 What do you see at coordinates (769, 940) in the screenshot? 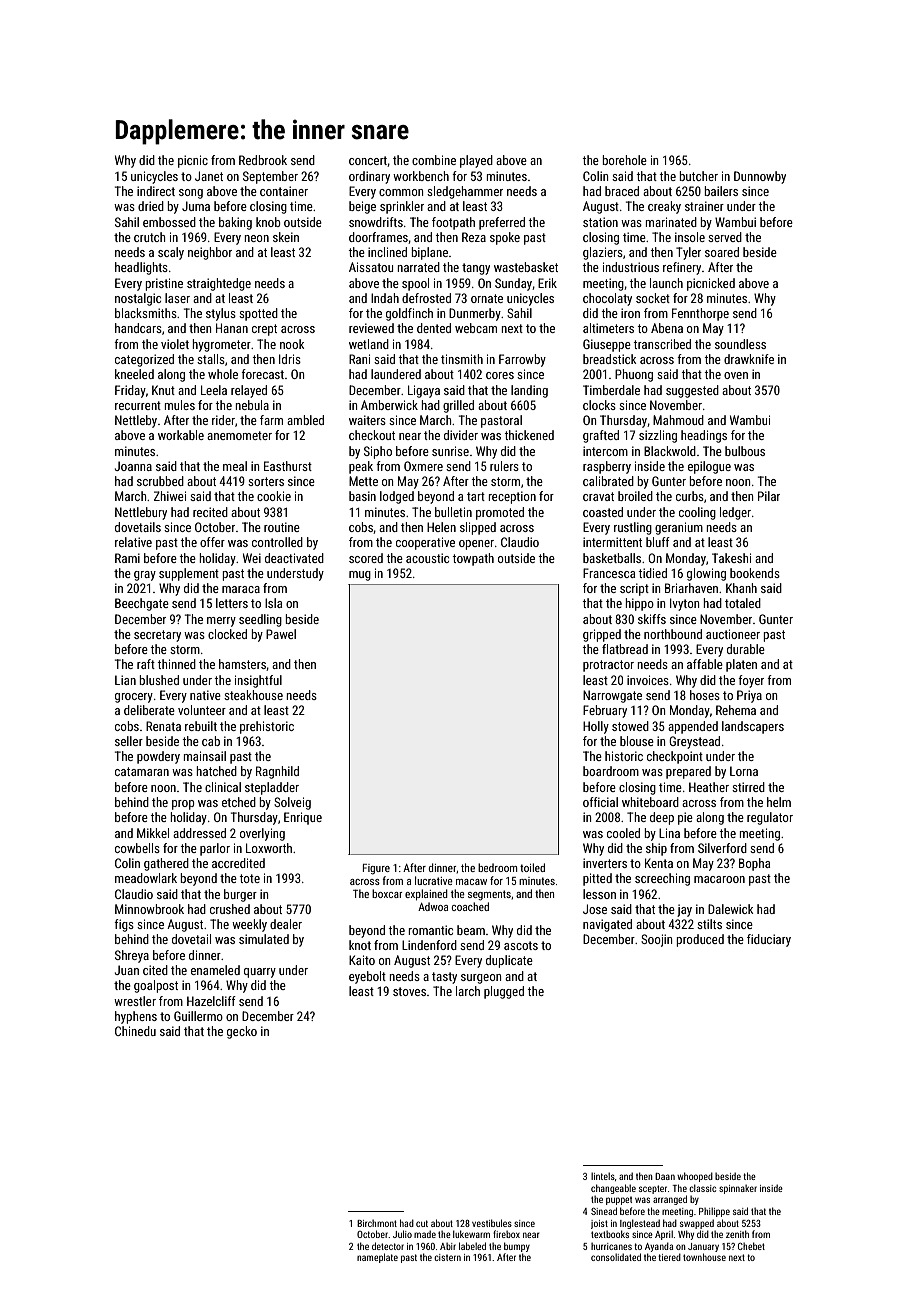
I see `fiduciary` at bounding box center [769, 940].
